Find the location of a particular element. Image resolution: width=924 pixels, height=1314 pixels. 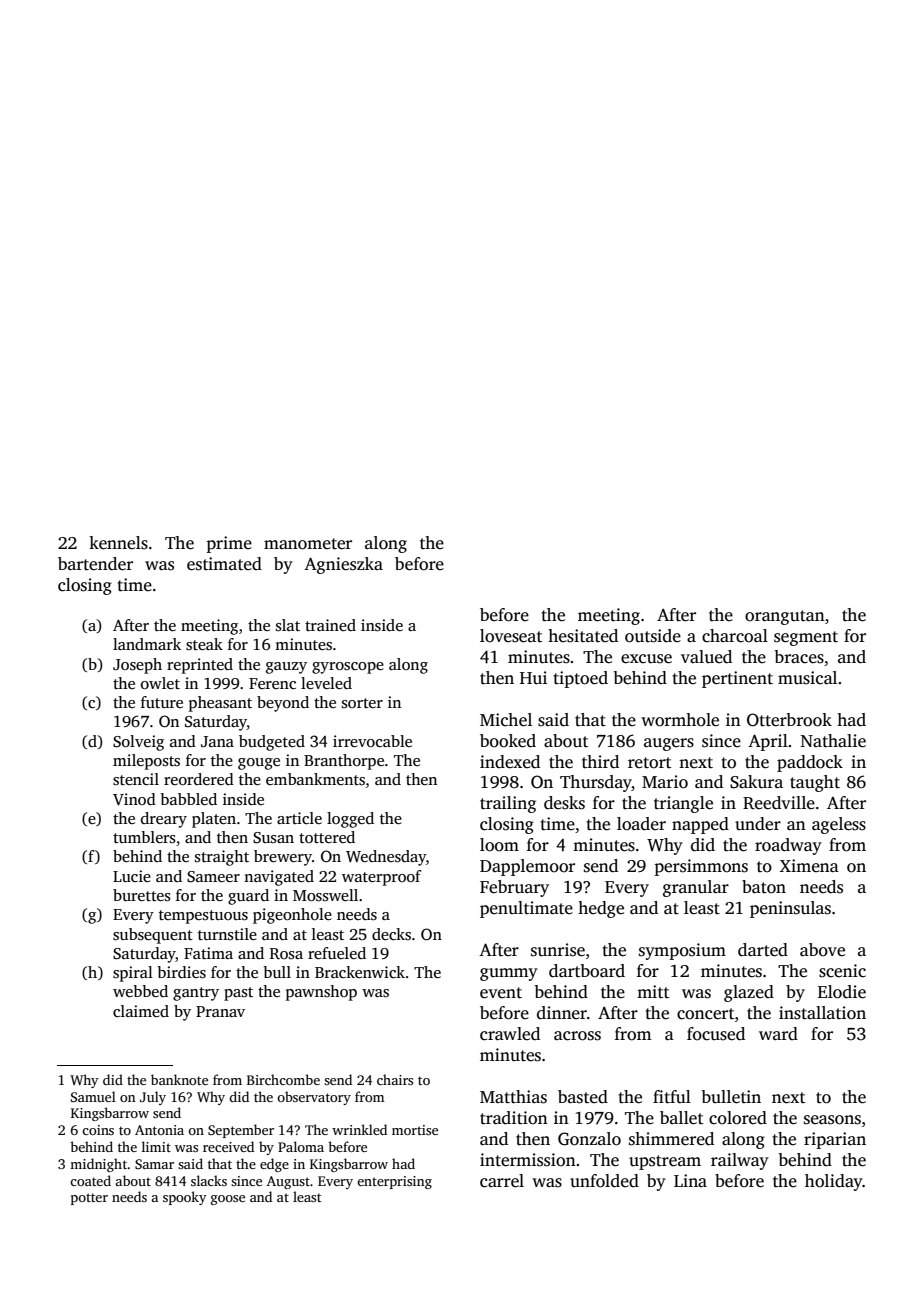

trained is located at coordinates (330, 625).
